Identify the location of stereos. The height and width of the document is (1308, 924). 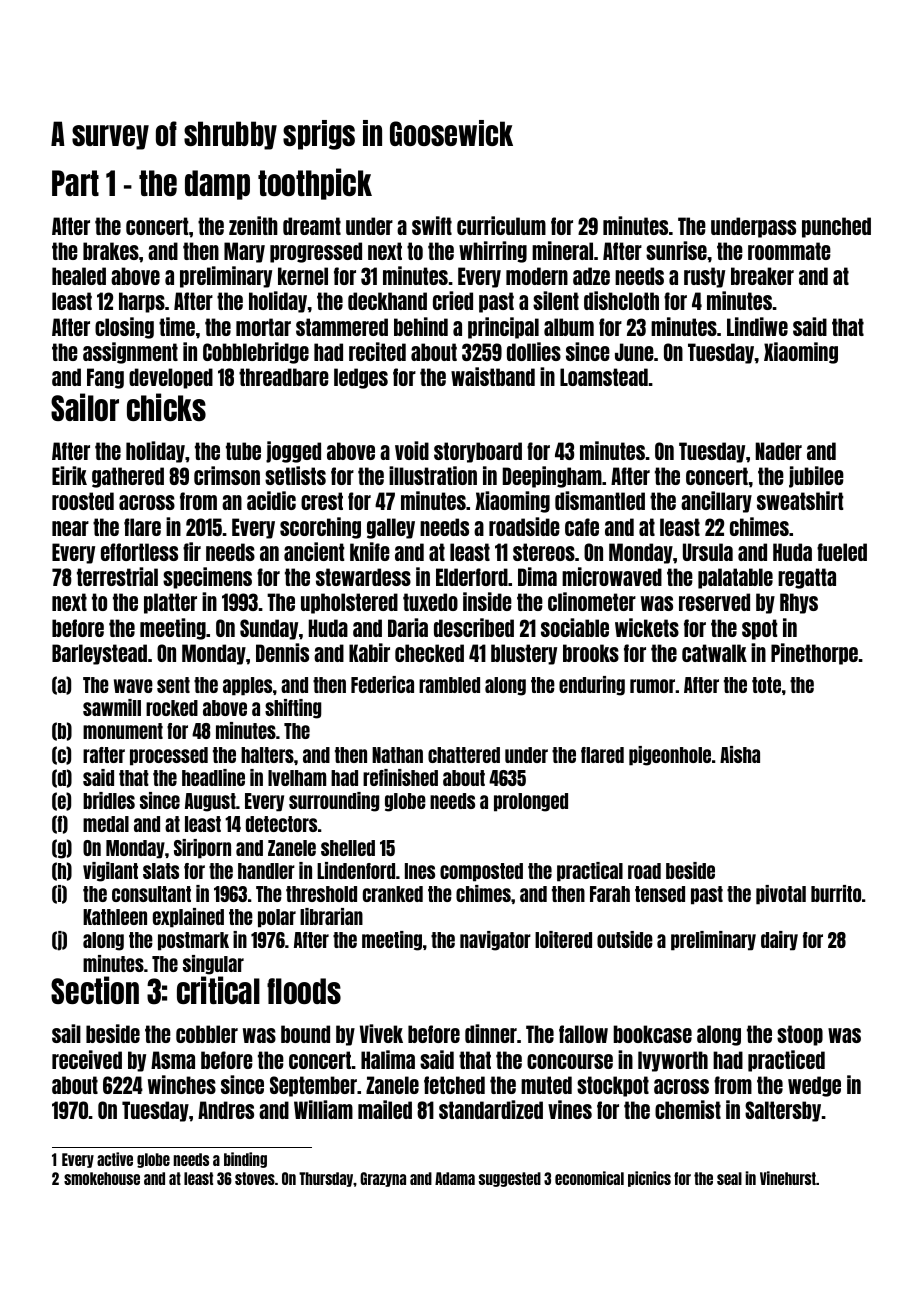
(544, 552).
